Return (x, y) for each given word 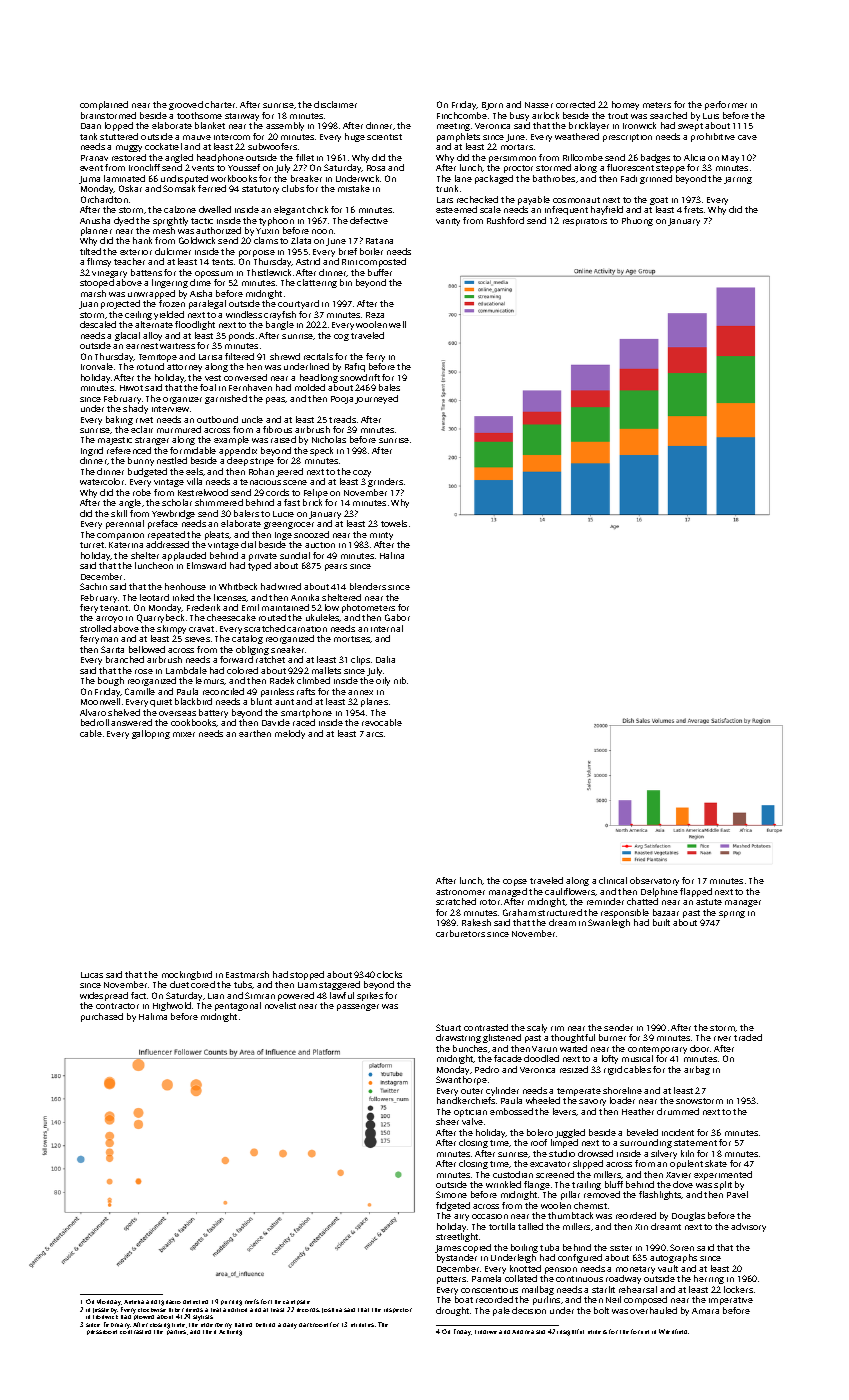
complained (104, 105)
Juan (88, 305)
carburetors (460, 933)
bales (389, 387)
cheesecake (231, 617)
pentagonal (238, 1006)
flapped (696, 892)
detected (195, 1302)
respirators (585, 222)
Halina (392, 555)
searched (668, 115)
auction (320, 545)
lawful (342, 995)
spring (732, 914)
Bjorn (492, 106)
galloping (151, 734)
